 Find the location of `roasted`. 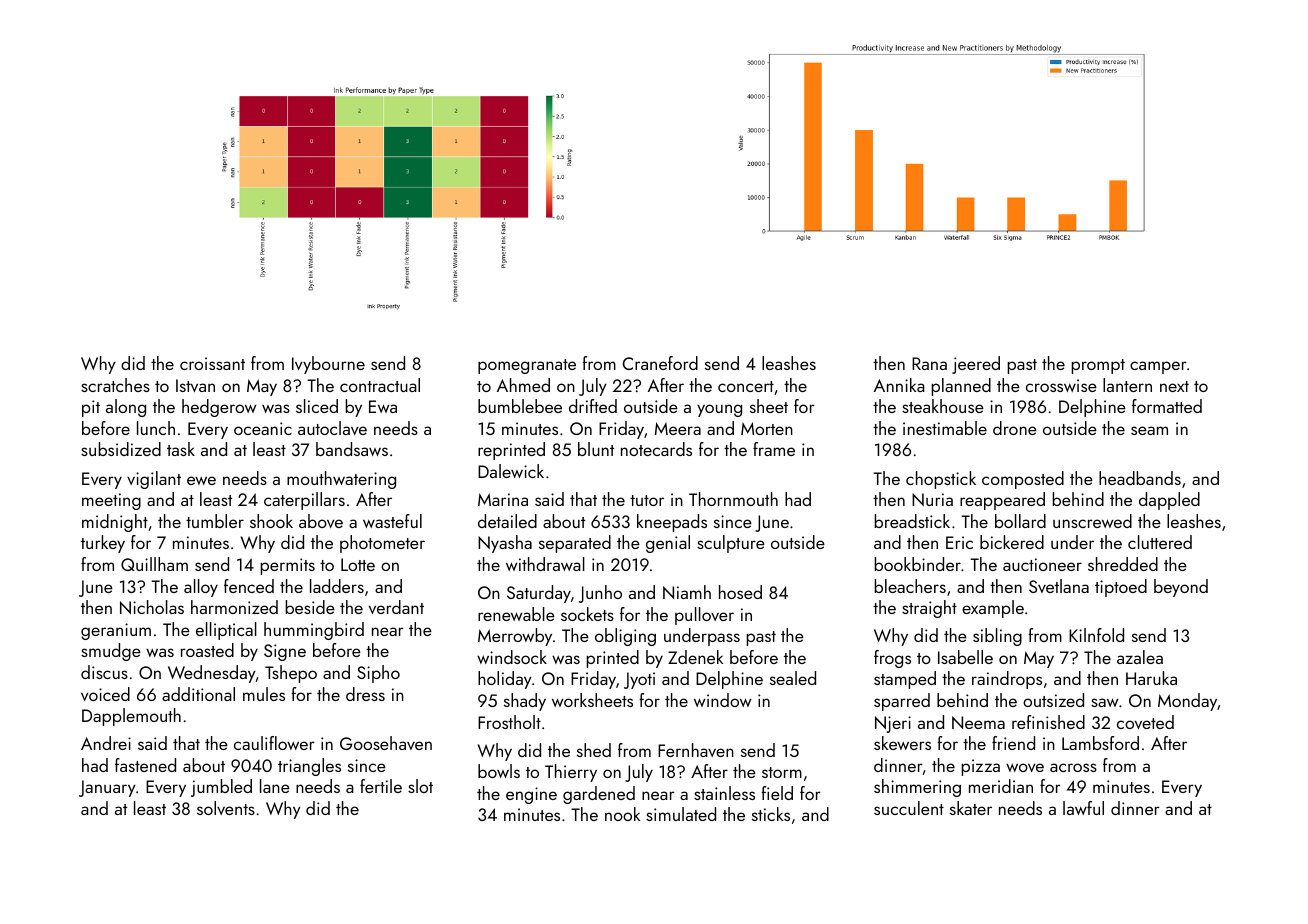

roasted is located at coordinates (207, 650).
